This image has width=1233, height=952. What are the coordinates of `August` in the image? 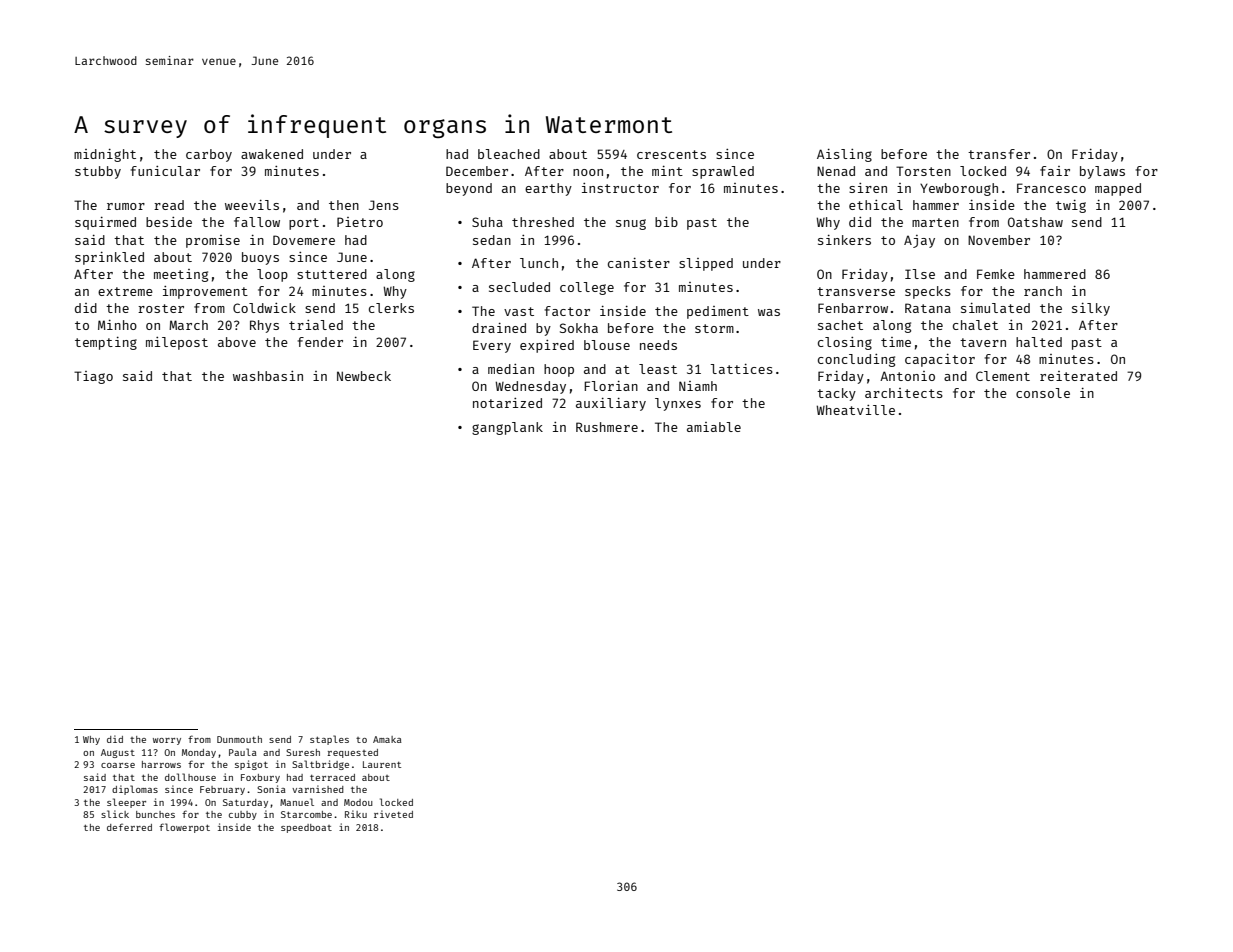 It's located at (118, 753).
